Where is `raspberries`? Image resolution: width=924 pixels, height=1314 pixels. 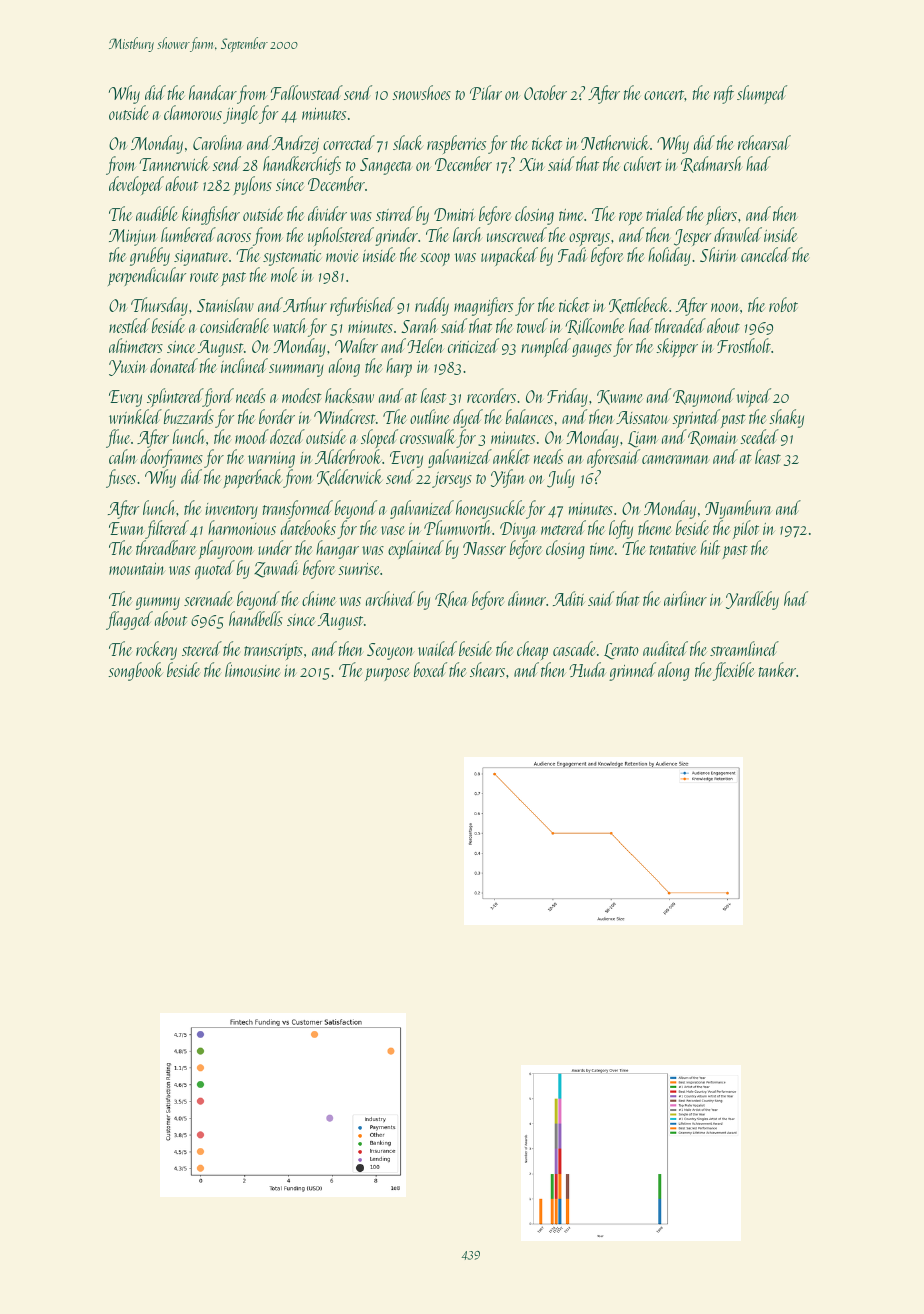 raspberries is located at coordinates (456, 144).
